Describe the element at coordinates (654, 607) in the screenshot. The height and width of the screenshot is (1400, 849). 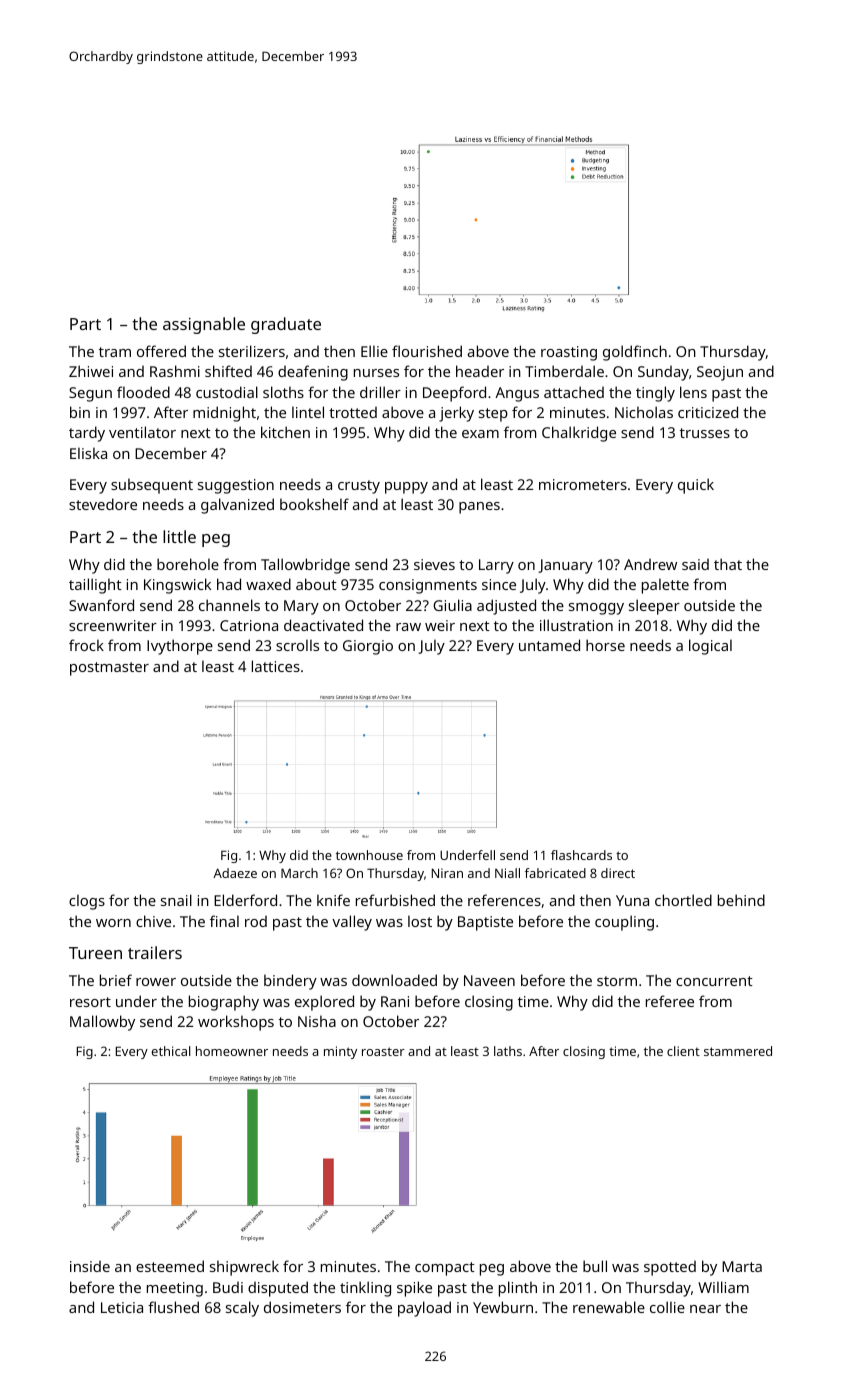
I see `sleeper` at that location.
